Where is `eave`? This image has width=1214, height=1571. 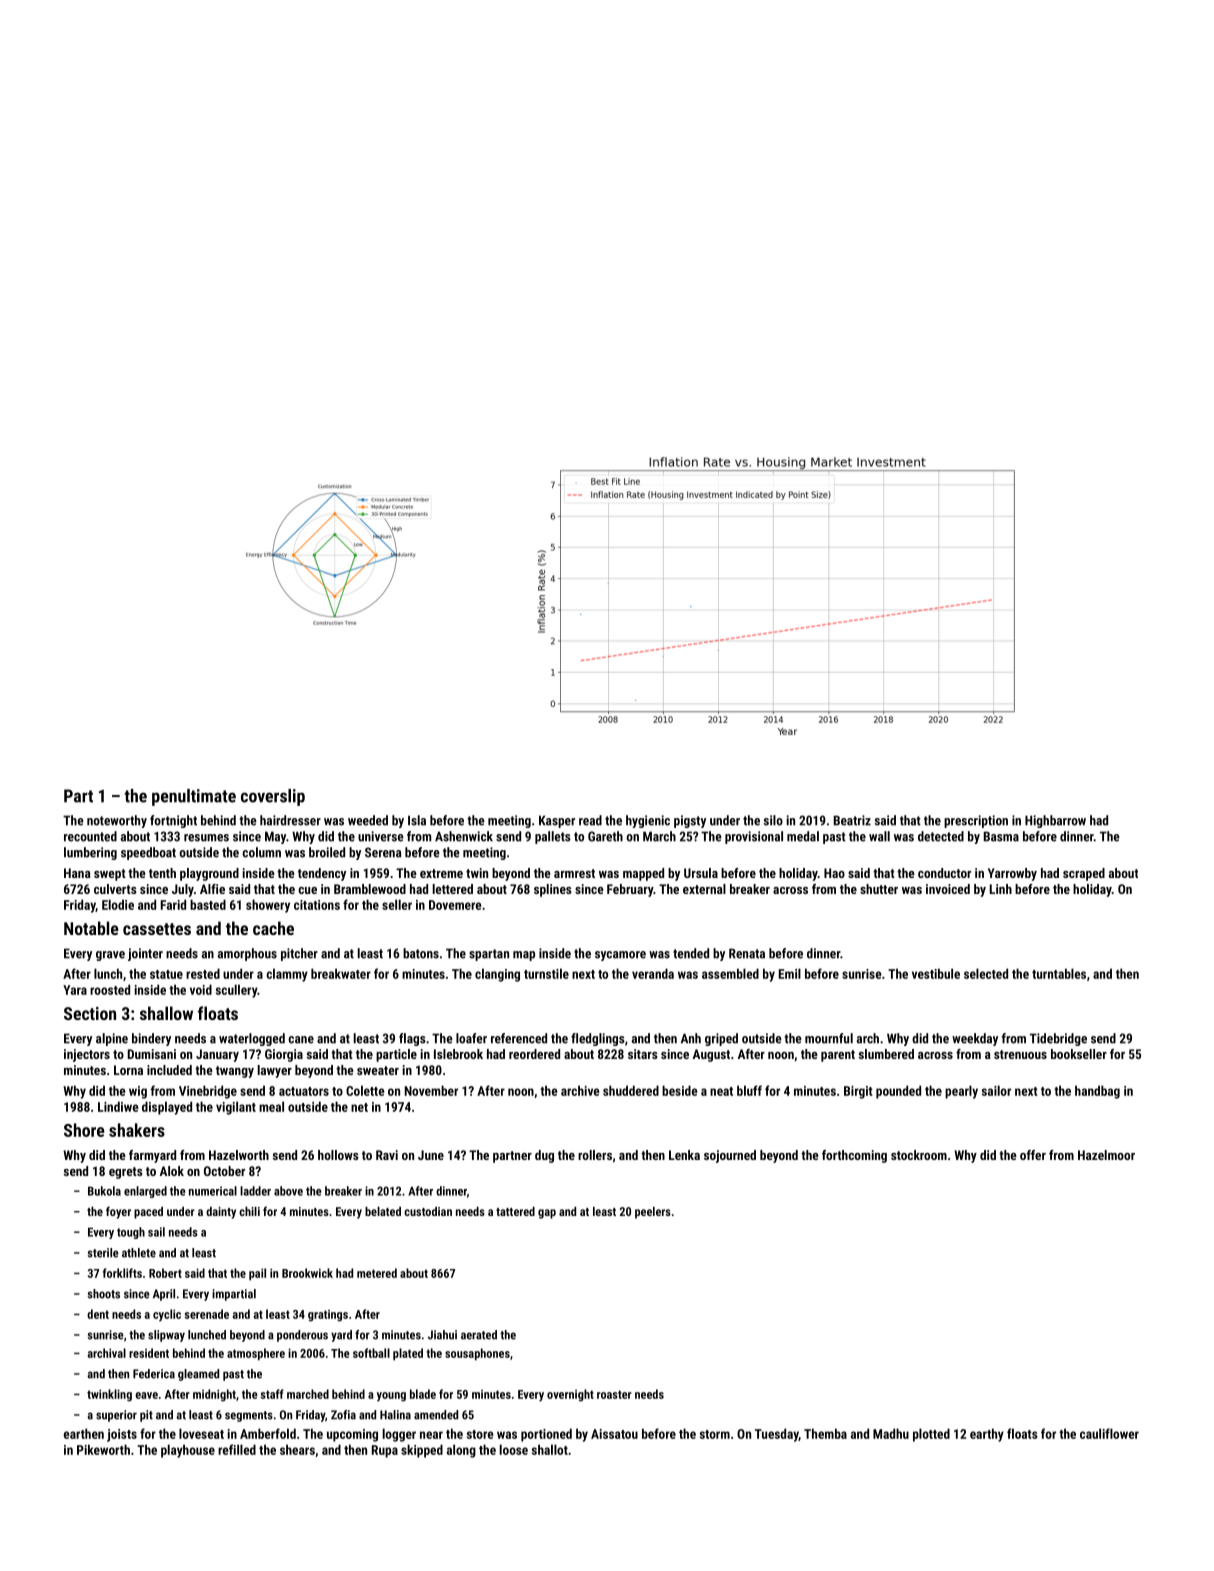
eave is located at coordinates (146, 1395).
